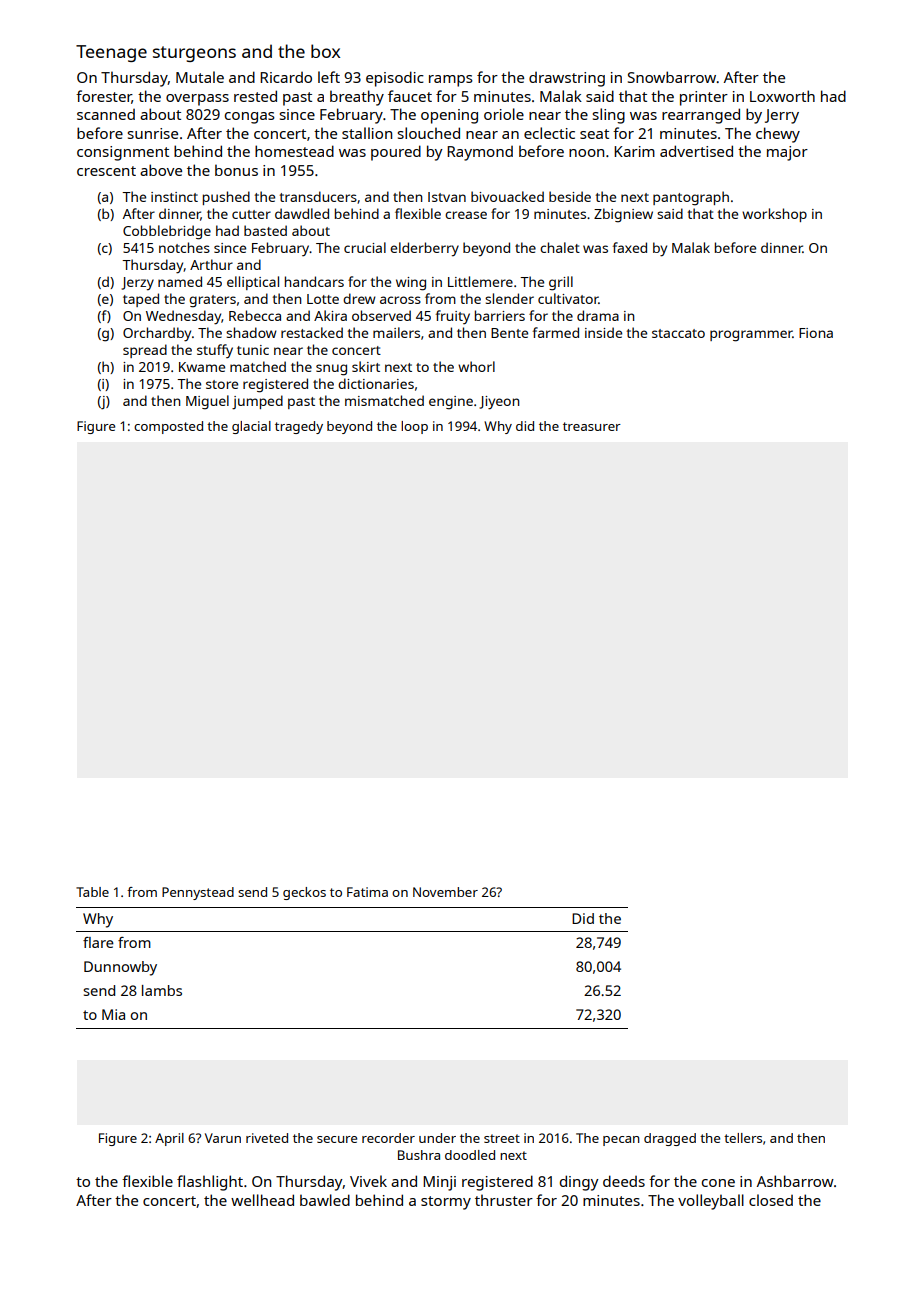  Describe the element at coordinates (202, 367) in the document. I see `Kwame` at that location.
